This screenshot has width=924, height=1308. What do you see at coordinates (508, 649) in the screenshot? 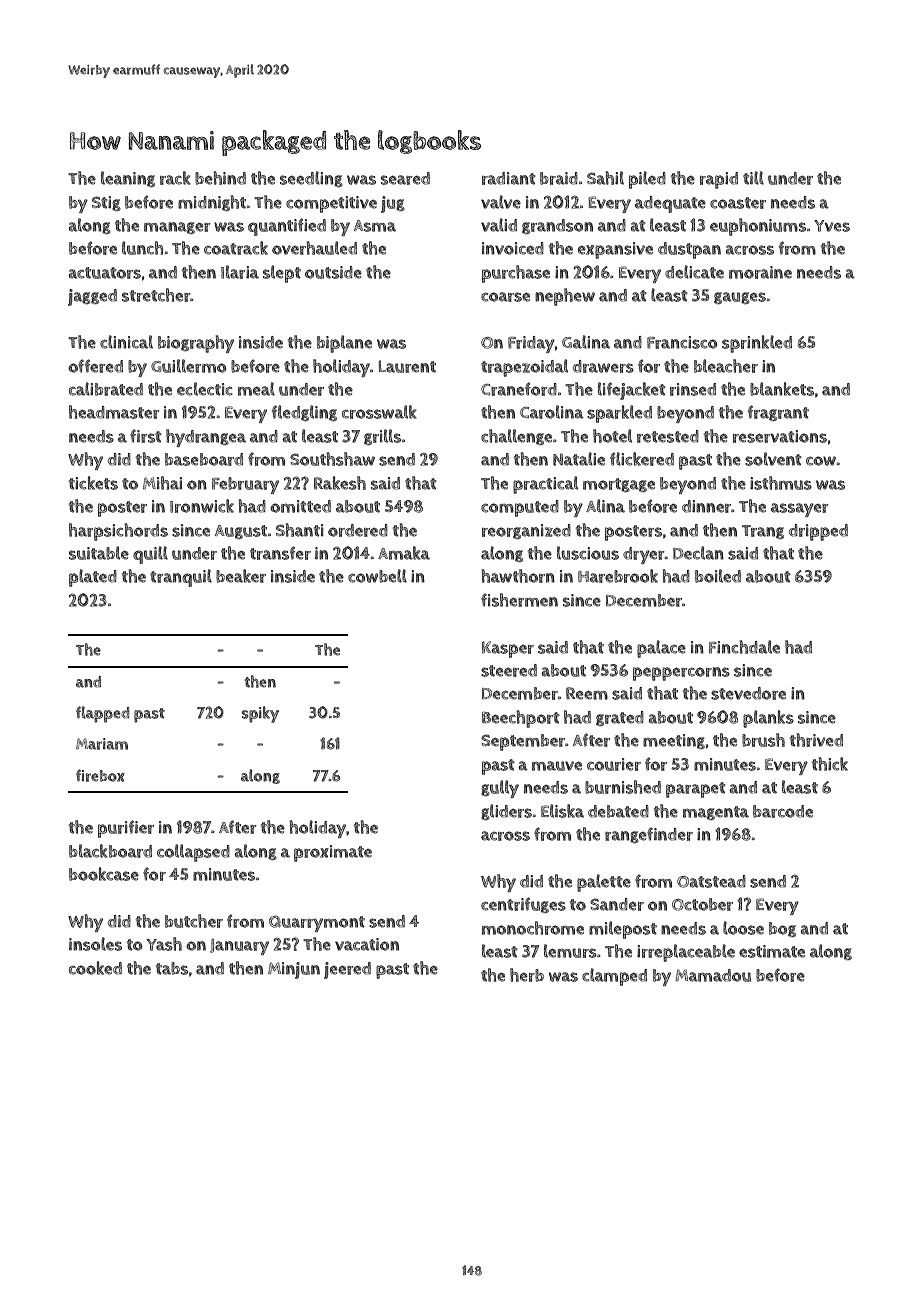
I see `Kasper` at bounding box center [508, 649].
